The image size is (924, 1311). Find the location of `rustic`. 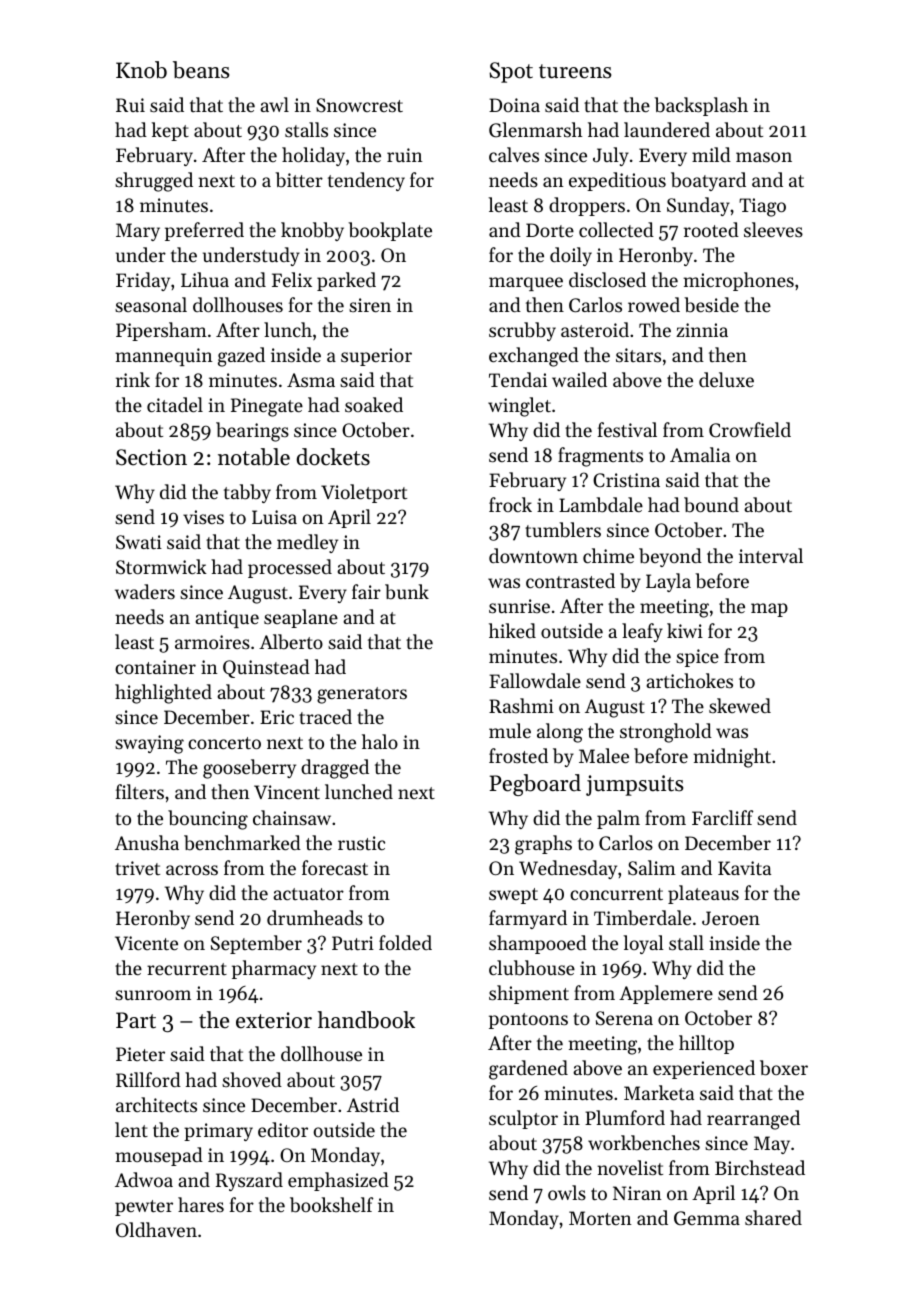

rustic is located at coordinates (361, 843).
